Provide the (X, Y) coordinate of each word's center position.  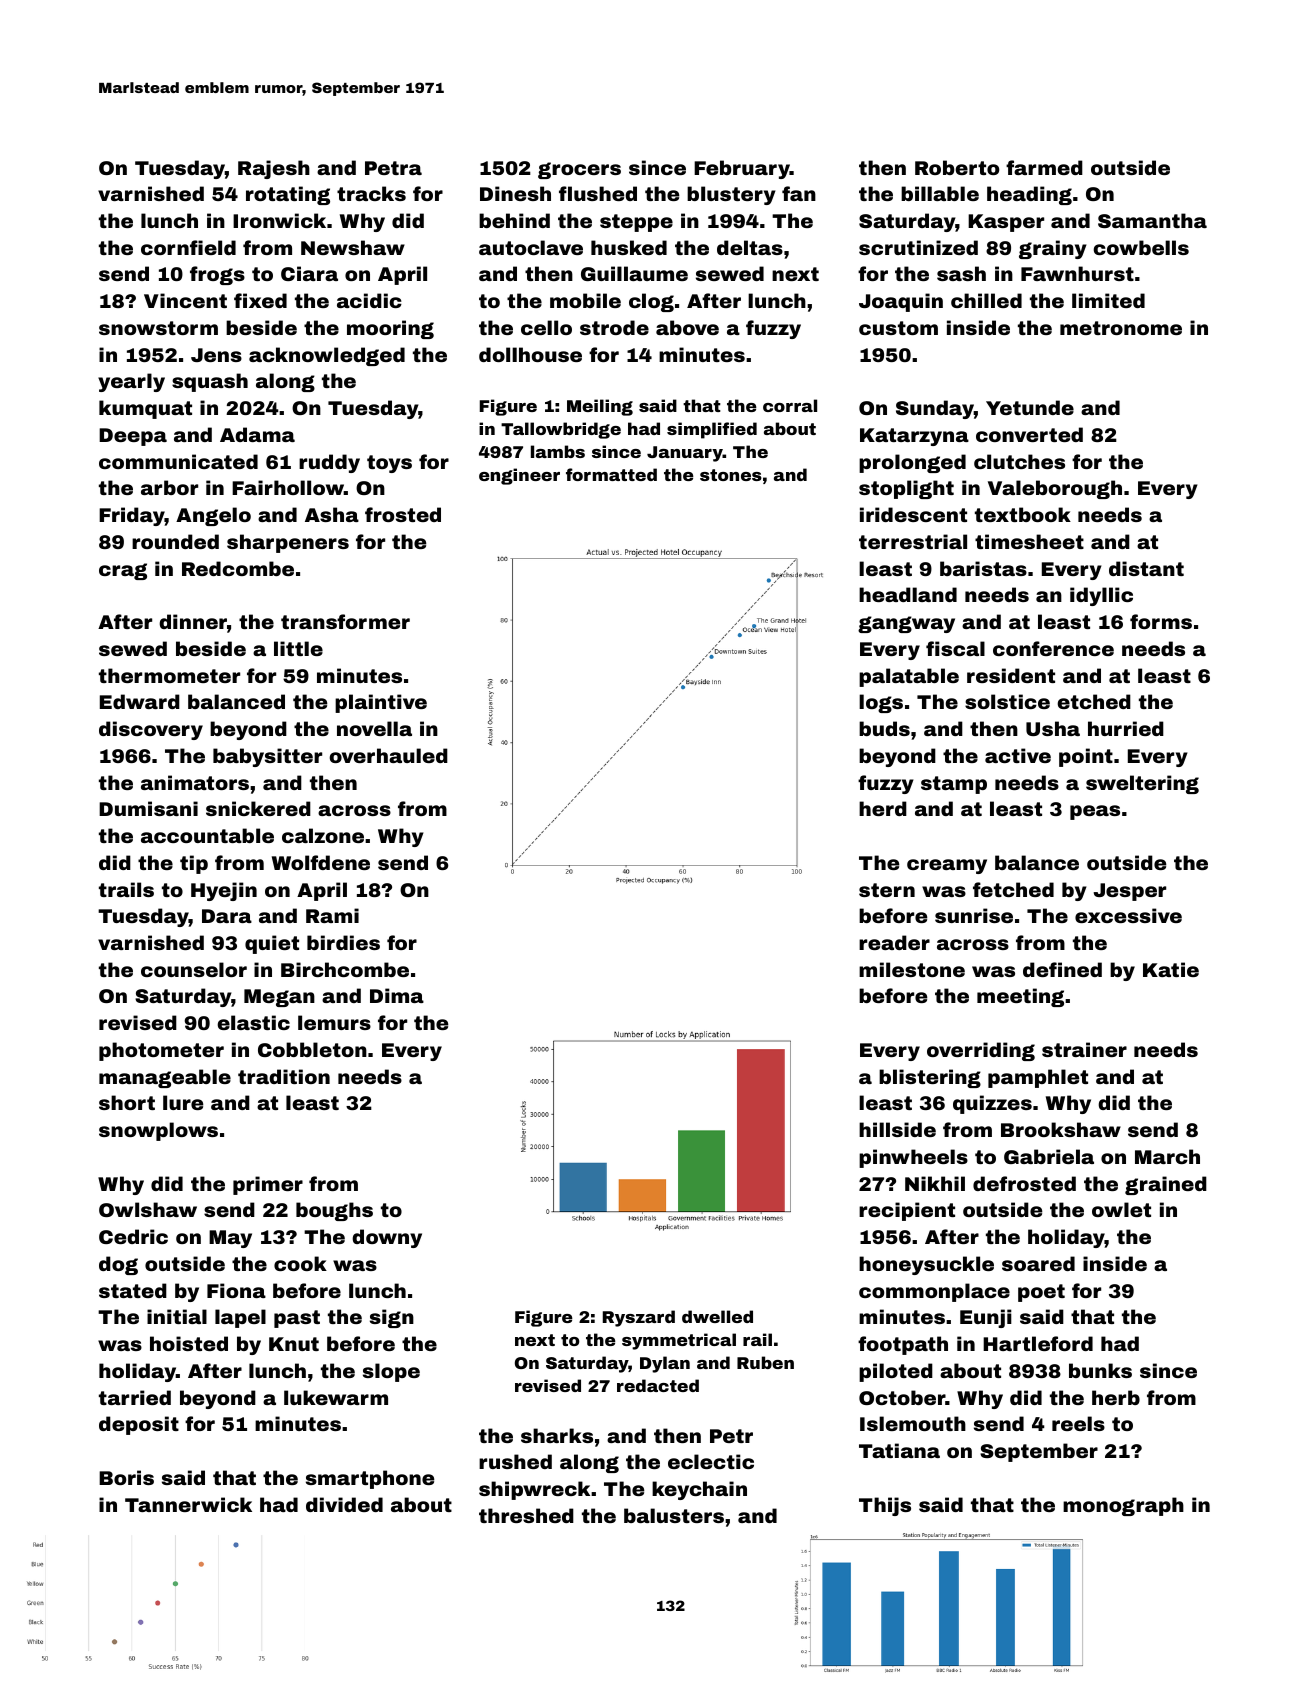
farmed (1044, 167)
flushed (598, 193)
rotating (288, 195)
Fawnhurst (1077, 273)
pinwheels (913, 1158)
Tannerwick (188, 1504)
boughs (334, 1211)
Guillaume (634, 273)
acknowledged (327, 356)
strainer (1084, 1049)
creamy (947, 866)
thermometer (169, 675)
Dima (397, 995)
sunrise (974, 915)
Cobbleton (312, 1049)
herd (883, 808)
